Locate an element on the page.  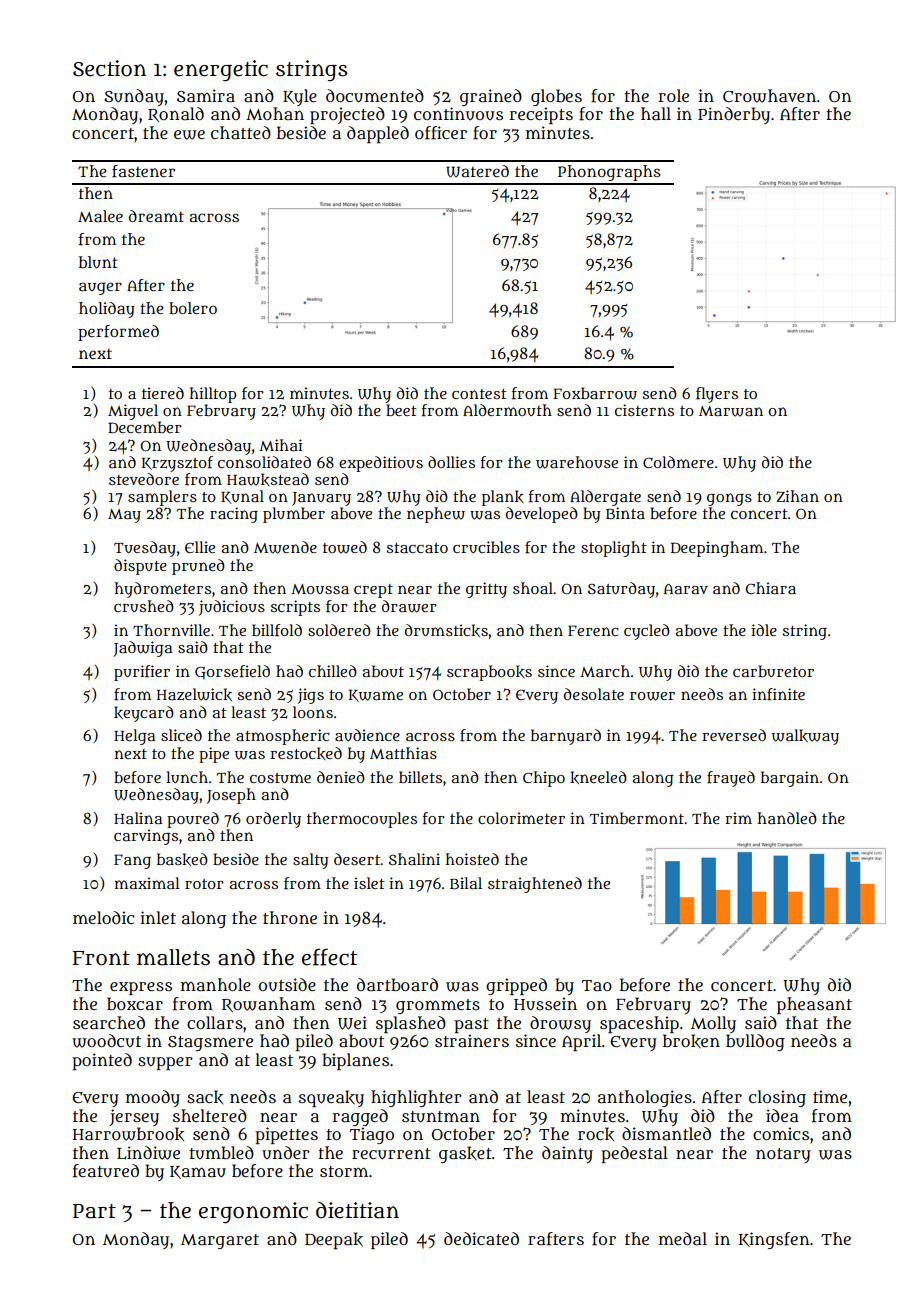
Coldmere is located at coordinates (678, 462).
